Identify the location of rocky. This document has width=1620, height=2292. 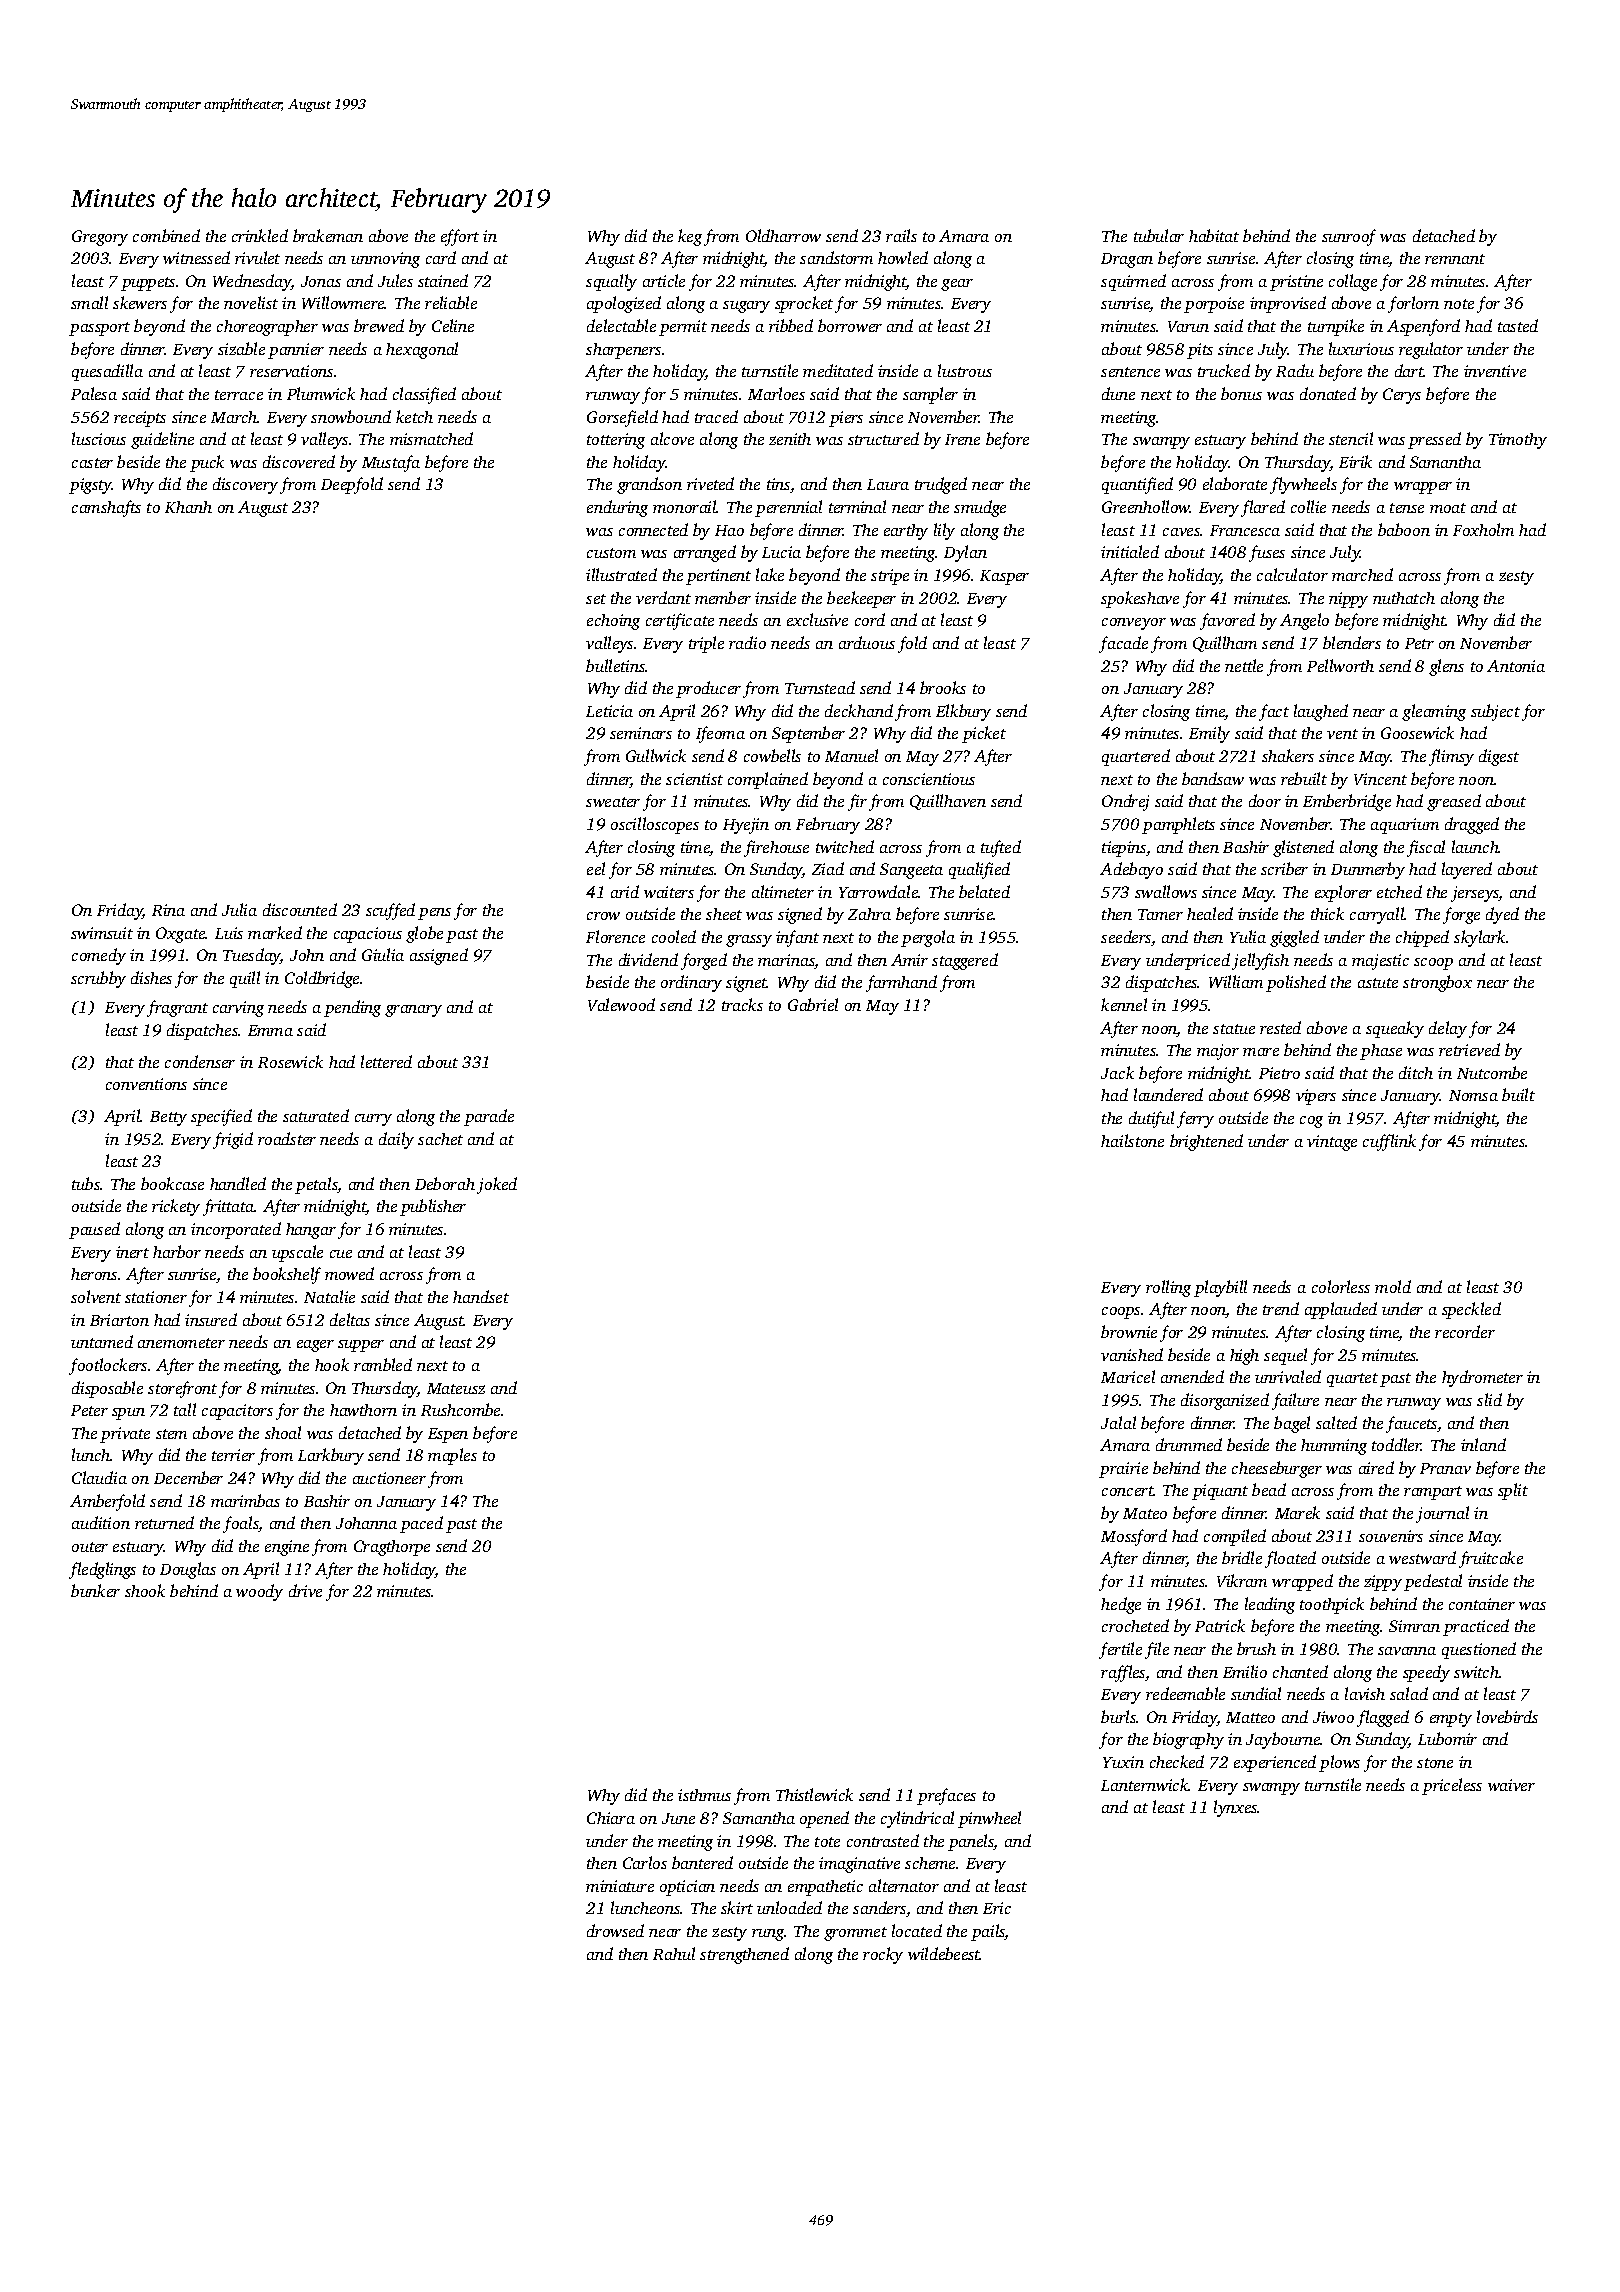
(883, 1955).
